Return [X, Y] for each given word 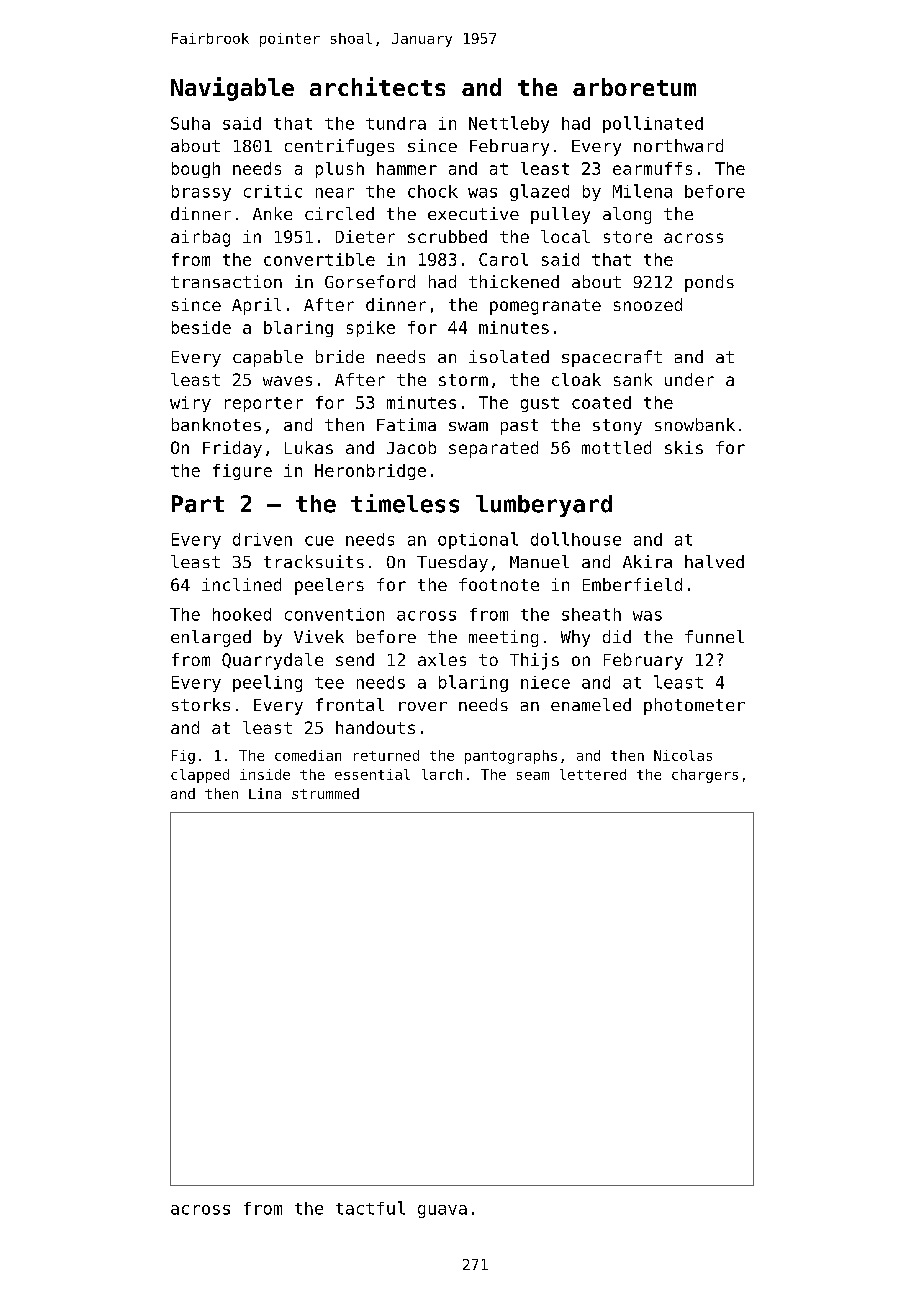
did [617, 636]
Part [198, 504]
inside [265, 774]
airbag [200, 238]
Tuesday [452, 563]
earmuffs [652, 168]
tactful [370, 1208]
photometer [694, 706]
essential [372, 774]
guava [442, 1211]
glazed [539, 192]
